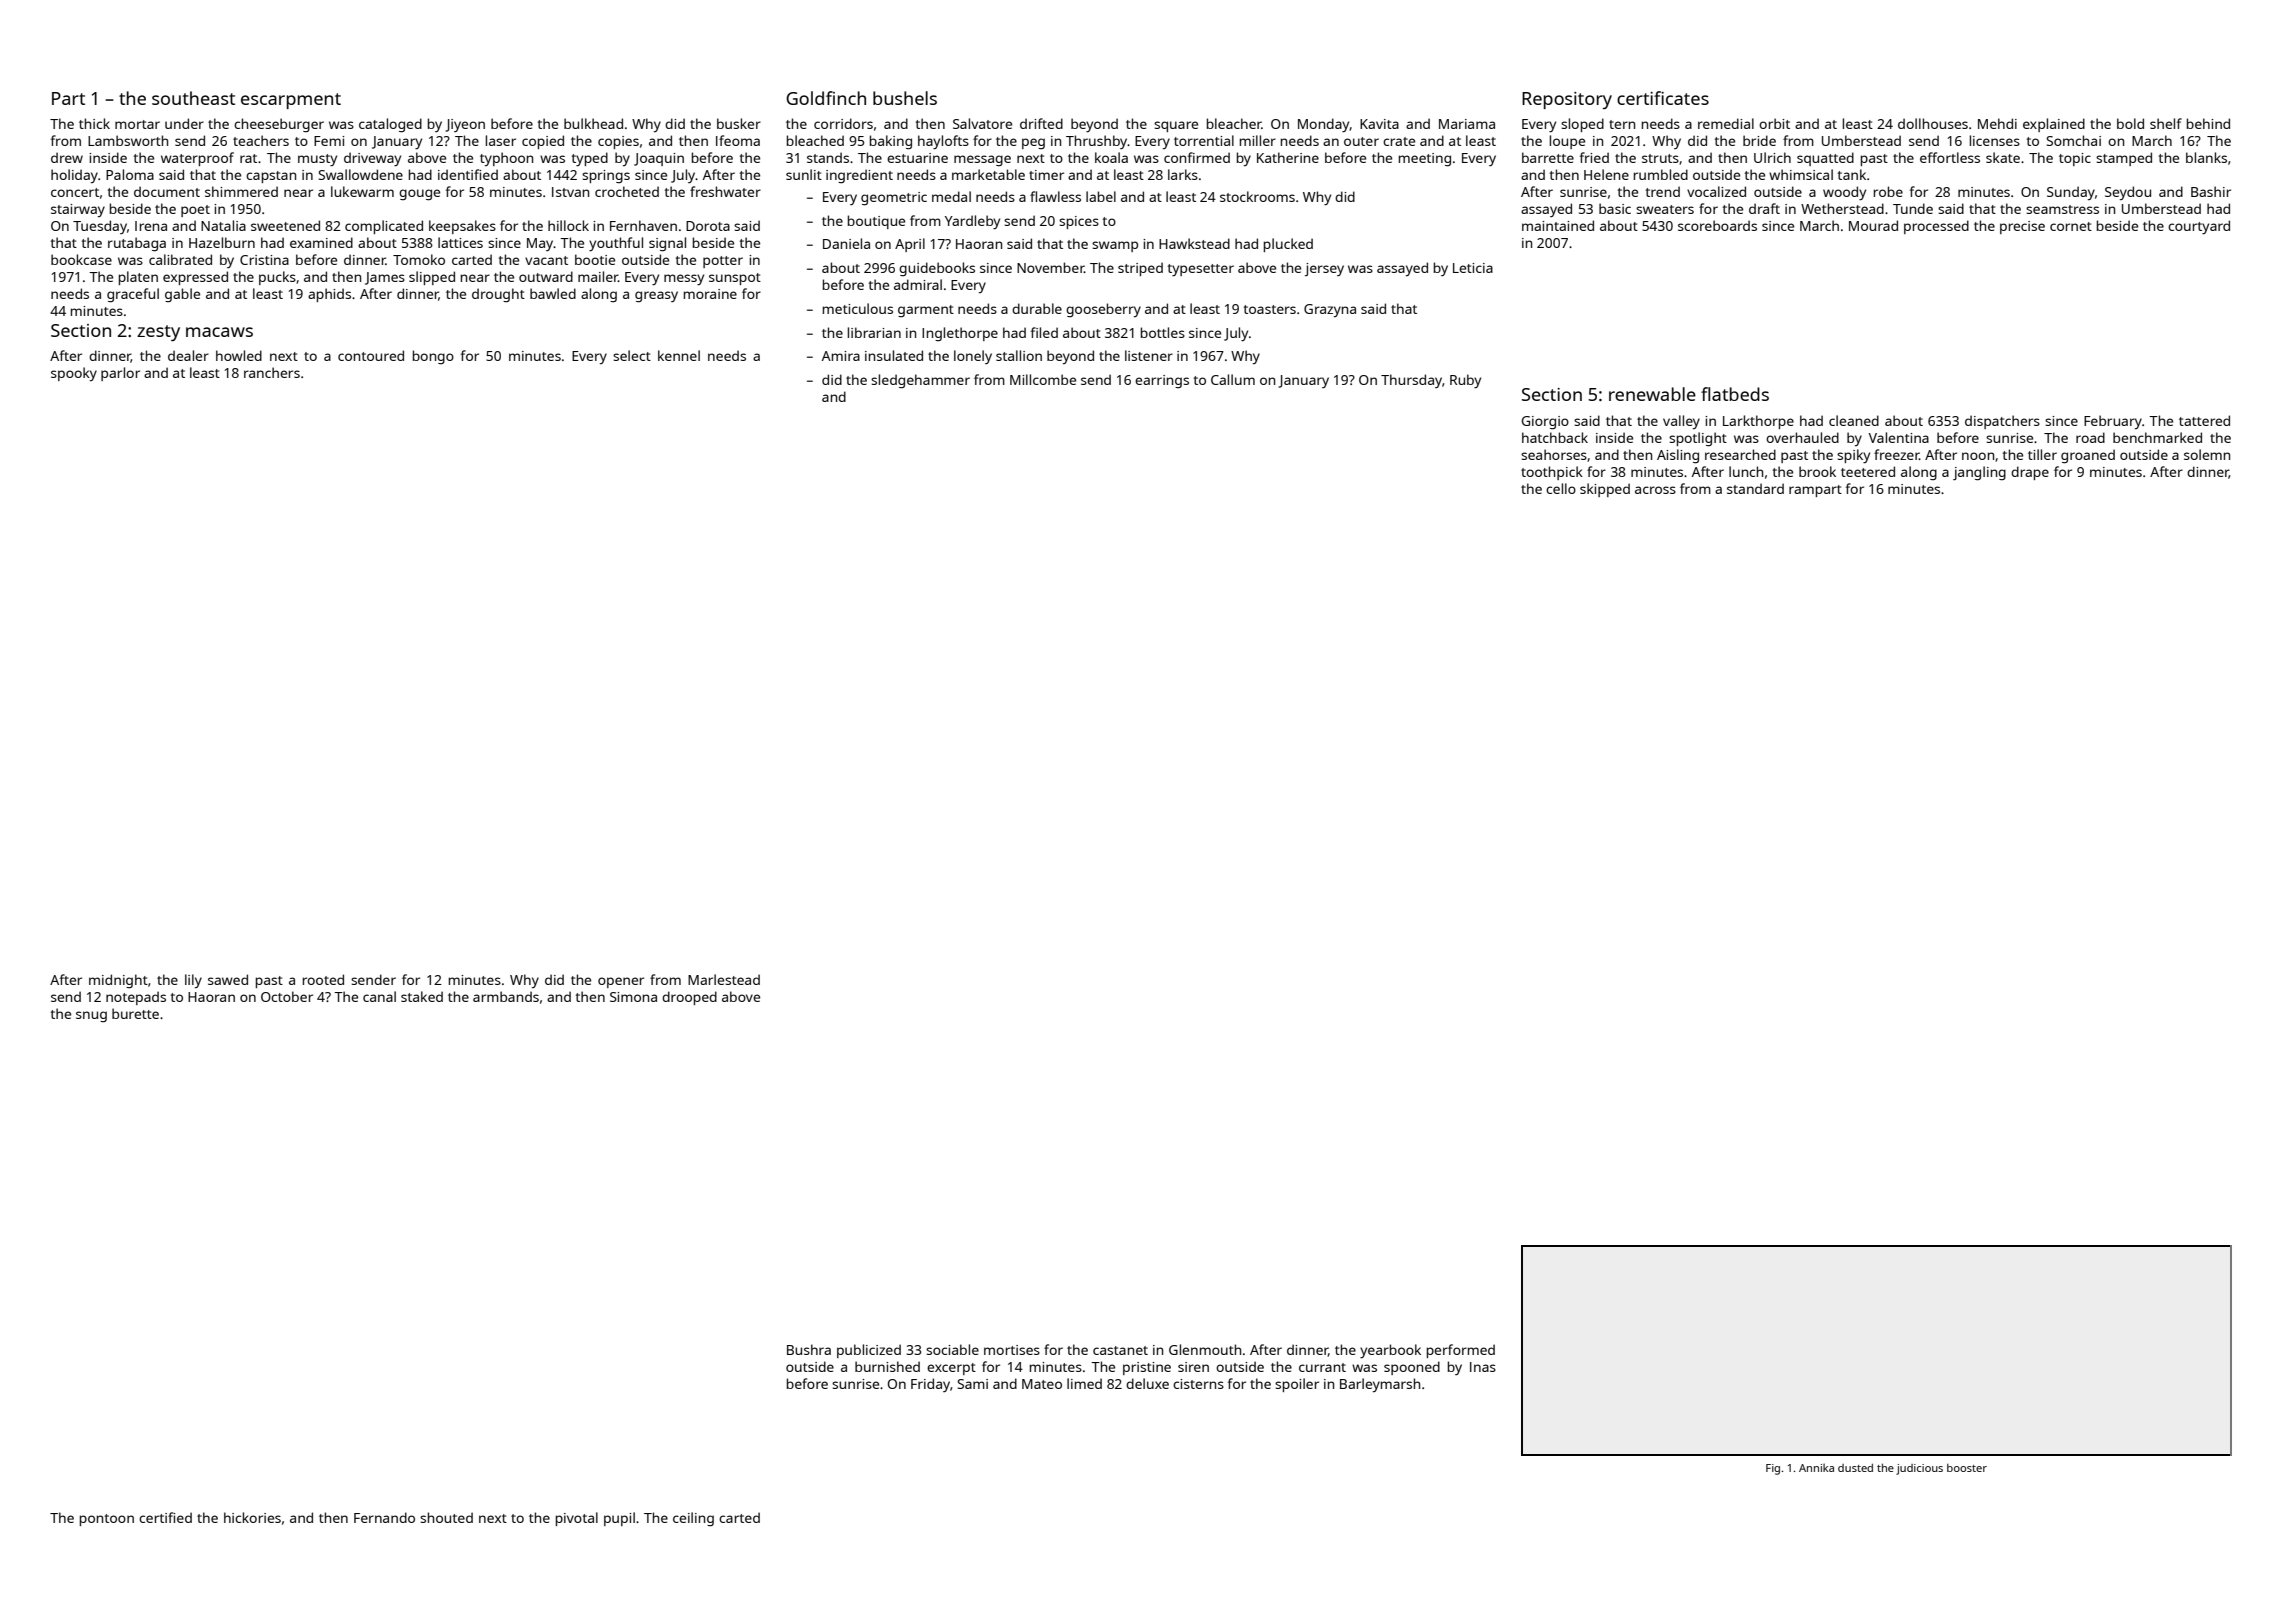 This page has height=1614, width=2282. What do you see at coordinates (724, 979) in the page?
I see `Marlestead` at bounding box center [724, 979].
